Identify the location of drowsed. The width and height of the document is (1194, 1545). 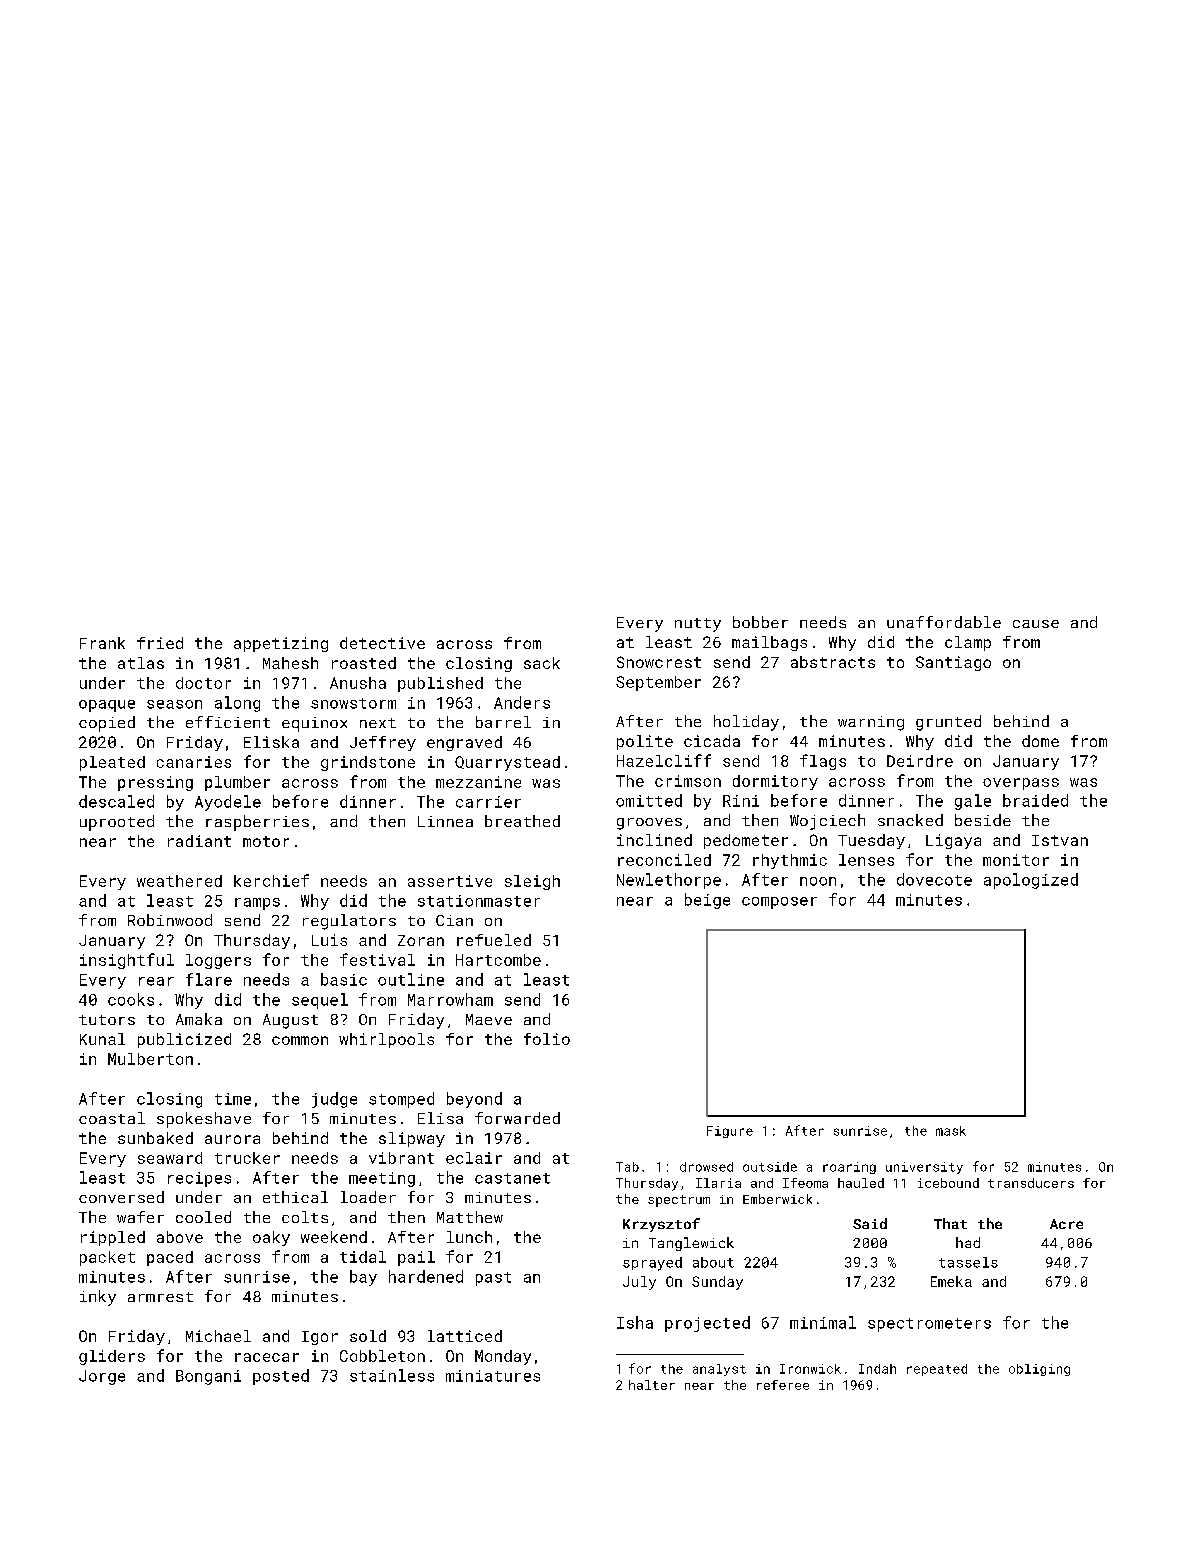
(706, 1167).
